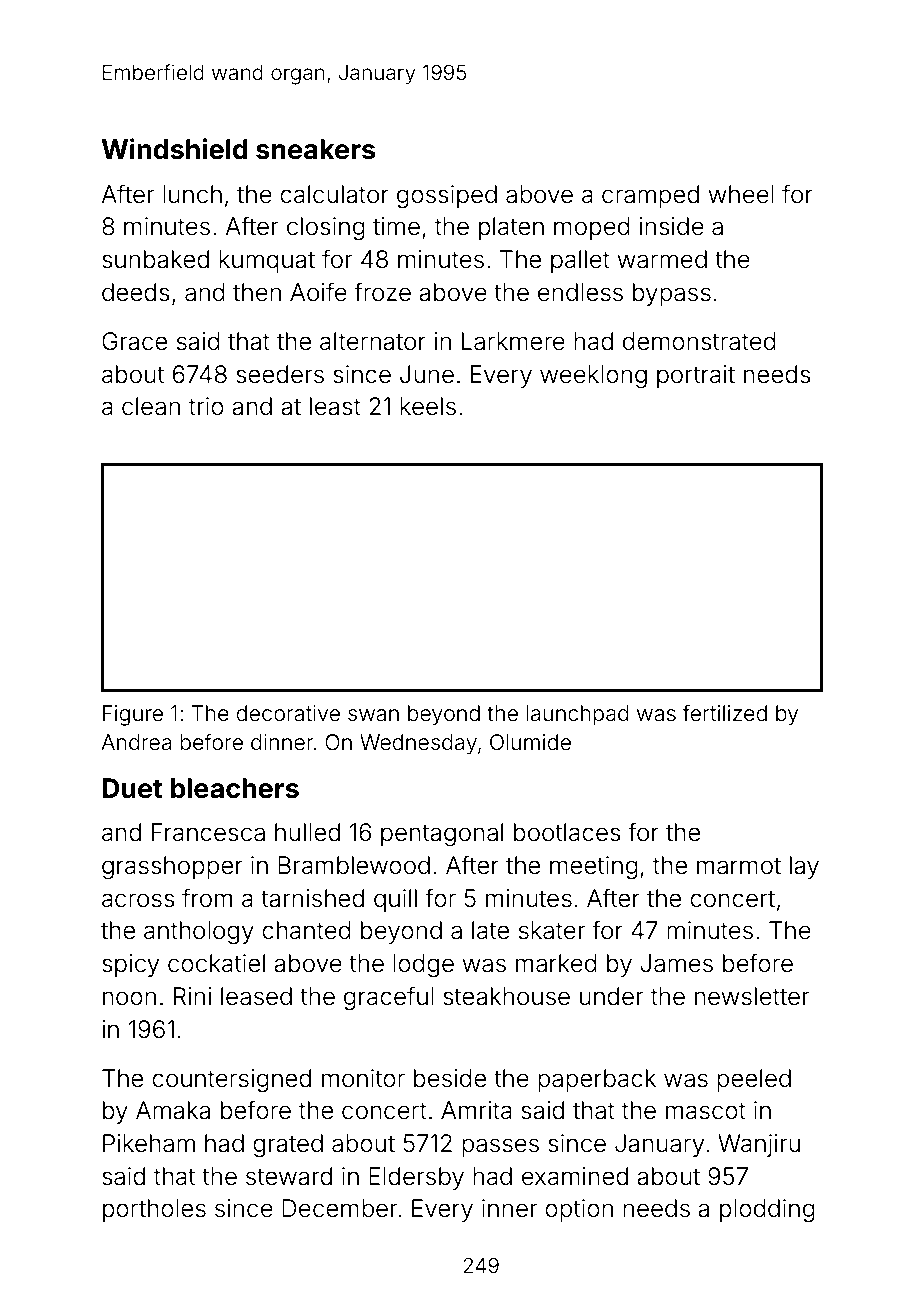 This screenshot has width=924, height=1311. I want to click on wheel, so click(741, 194).
